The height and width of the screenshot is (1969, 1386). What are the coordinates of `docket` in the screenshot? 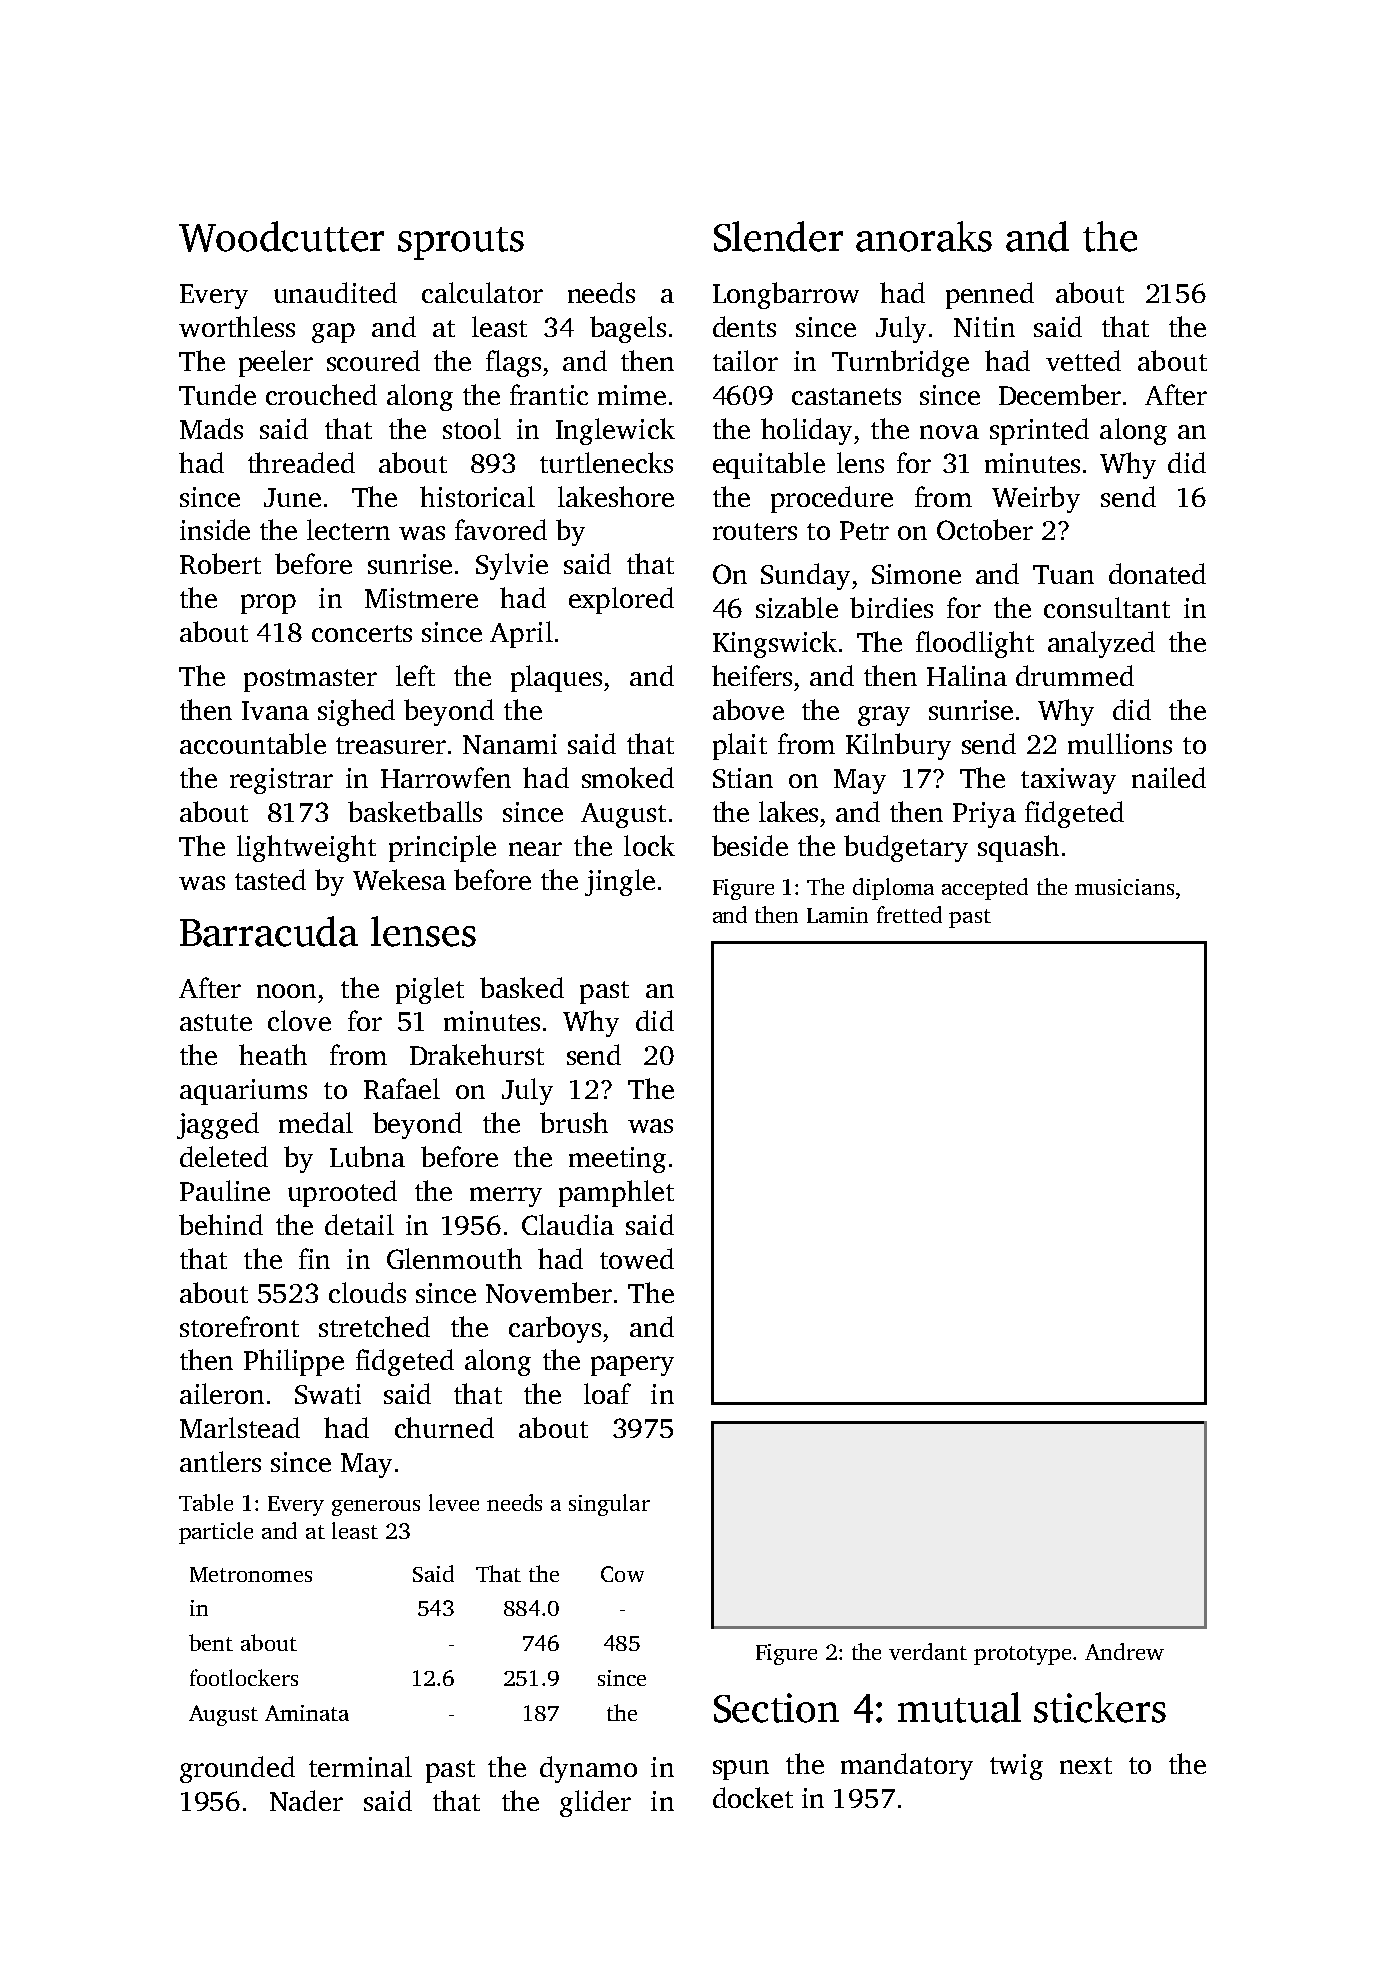 It's located at (753, 1797).
